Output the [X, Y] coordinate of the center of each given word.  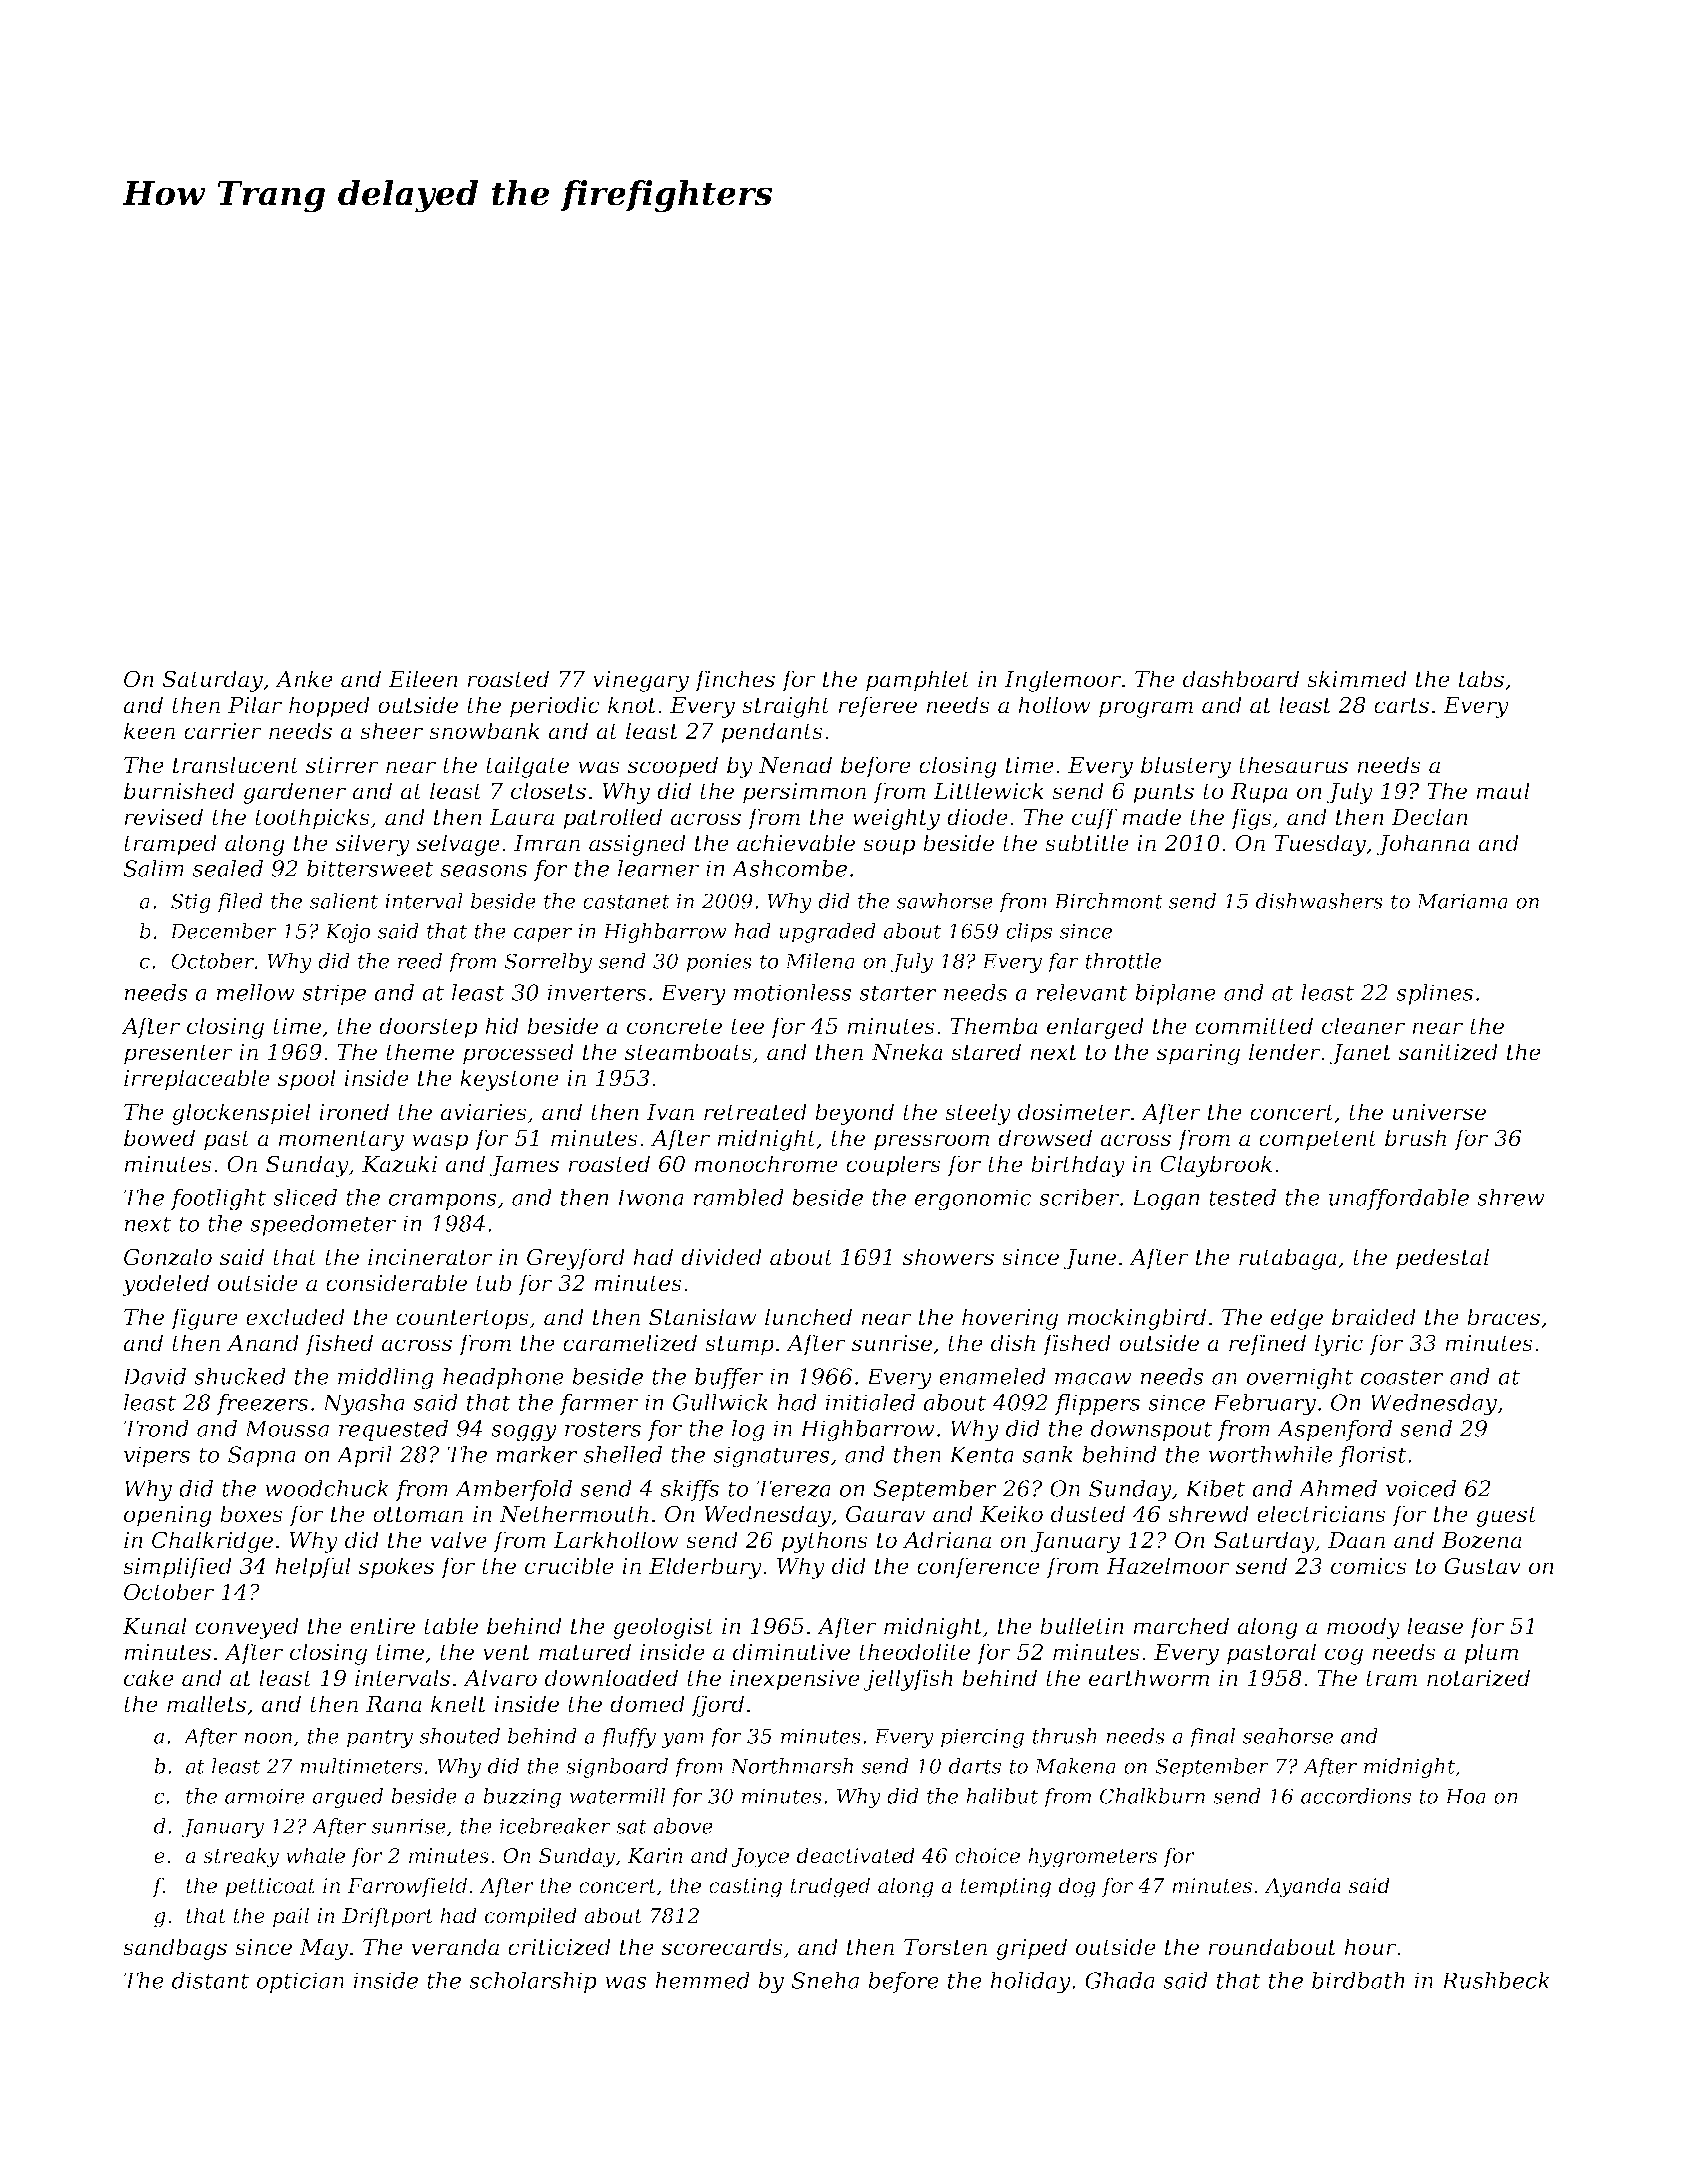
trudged [830, 1887]
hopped [329, 707]
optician [300, 1982]
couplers [893, 1166]
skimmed [1357, 679]
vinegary [641, 681]
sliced [305, 1197]
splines [1434, 994]
